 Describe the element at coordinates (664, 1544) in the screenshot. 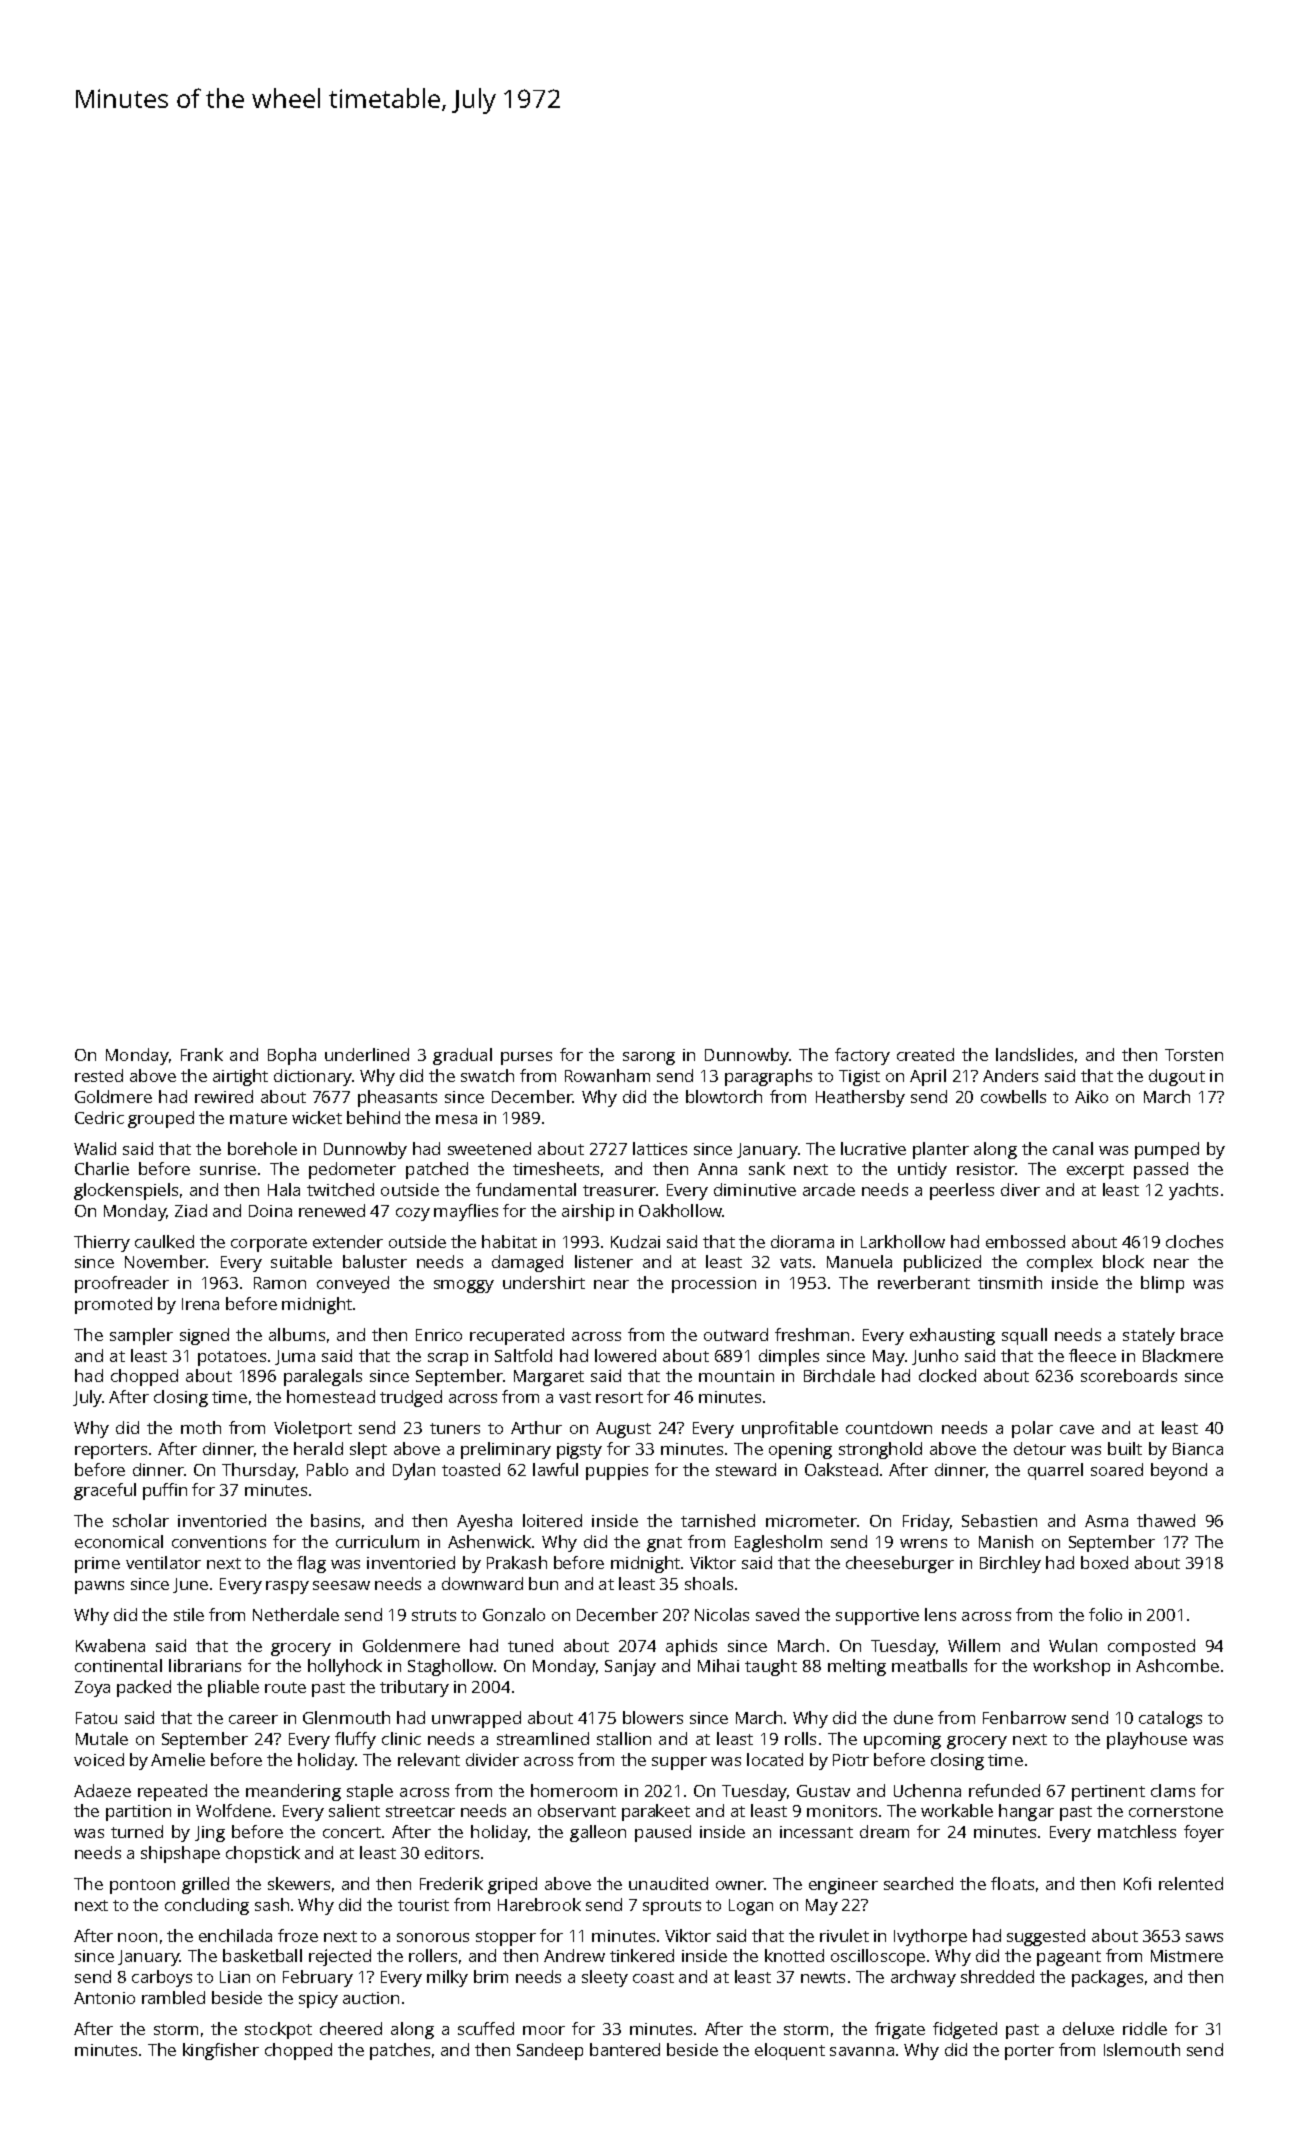

I see `gnat` at that location.
